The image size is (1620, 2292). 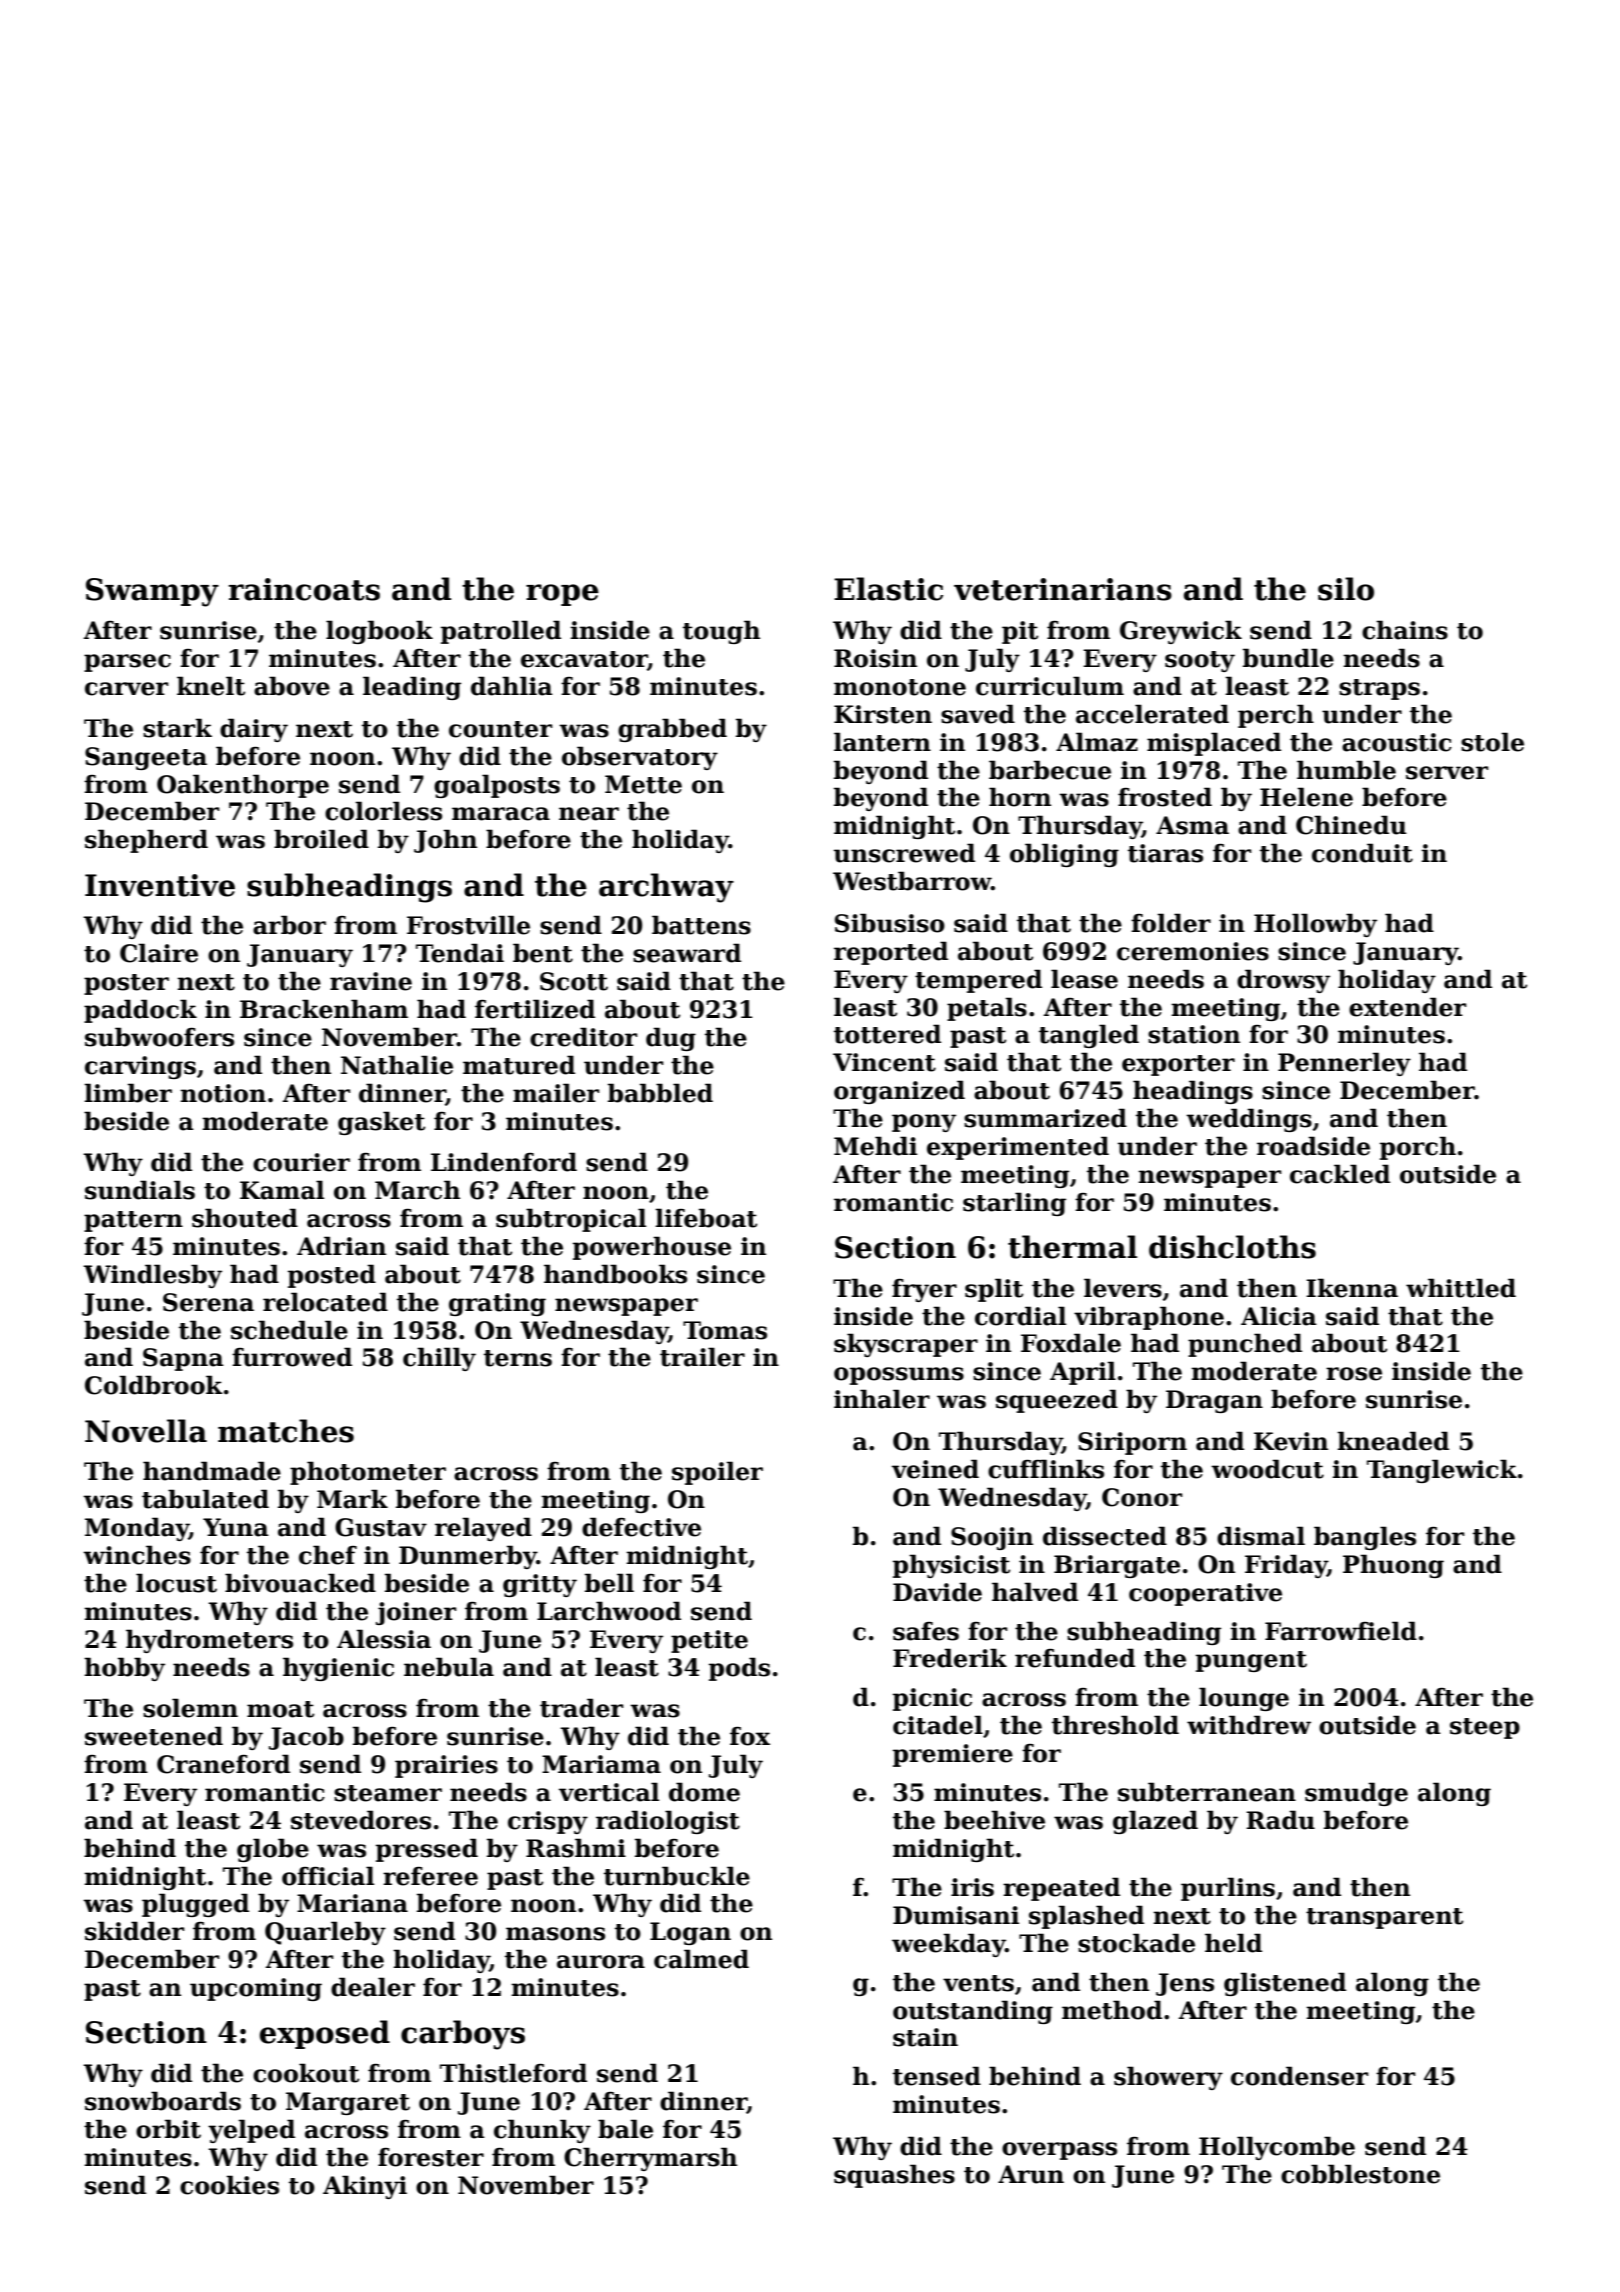 What do you see at coordinates (894, 2176) in the image?
I see `squashes` at bounding box center [894, 2176].
